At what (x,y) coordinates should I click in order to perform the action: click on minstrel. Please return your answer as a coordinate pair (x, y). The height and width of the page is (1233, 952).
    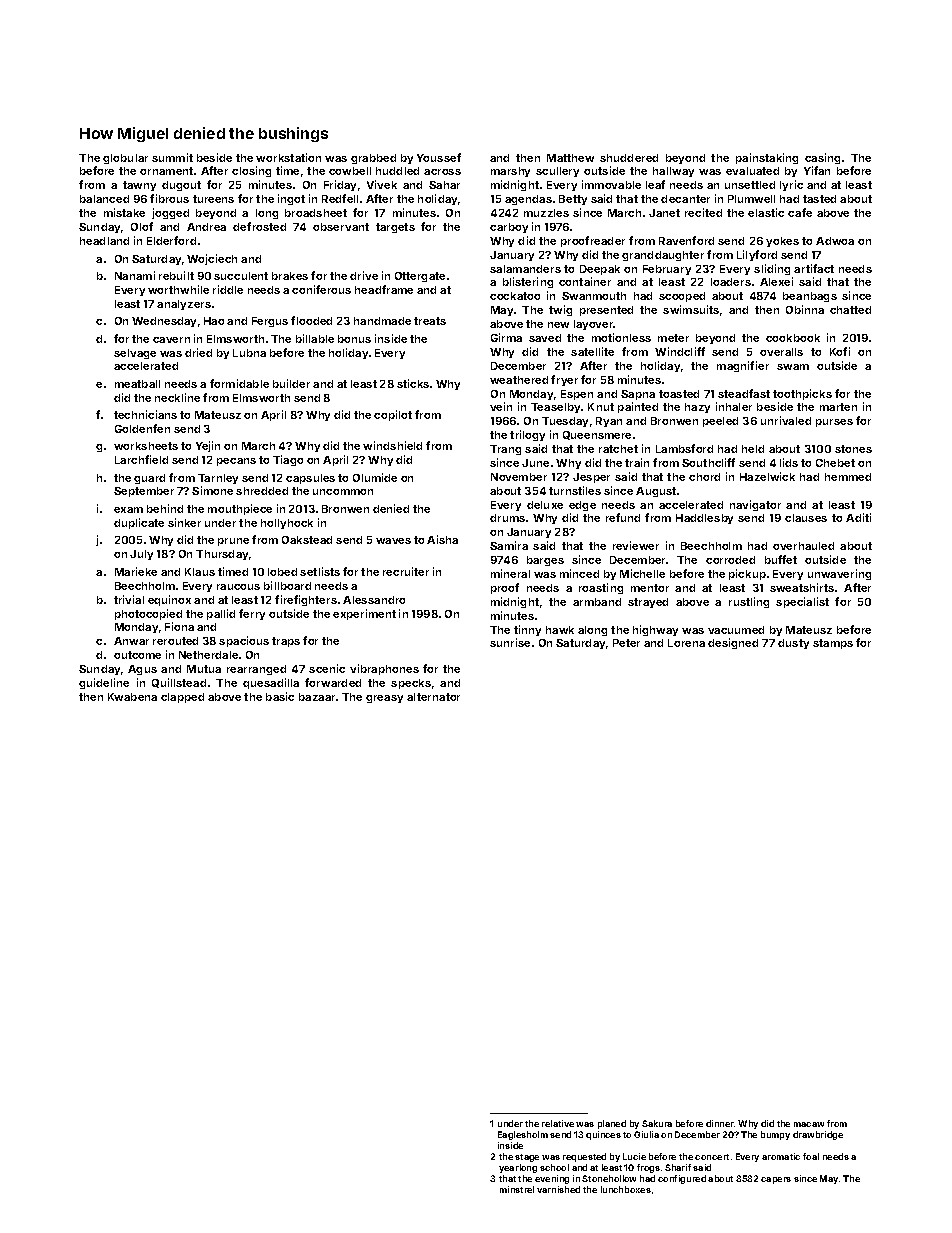
    Looking at the image, I should click on (517, 1189).
